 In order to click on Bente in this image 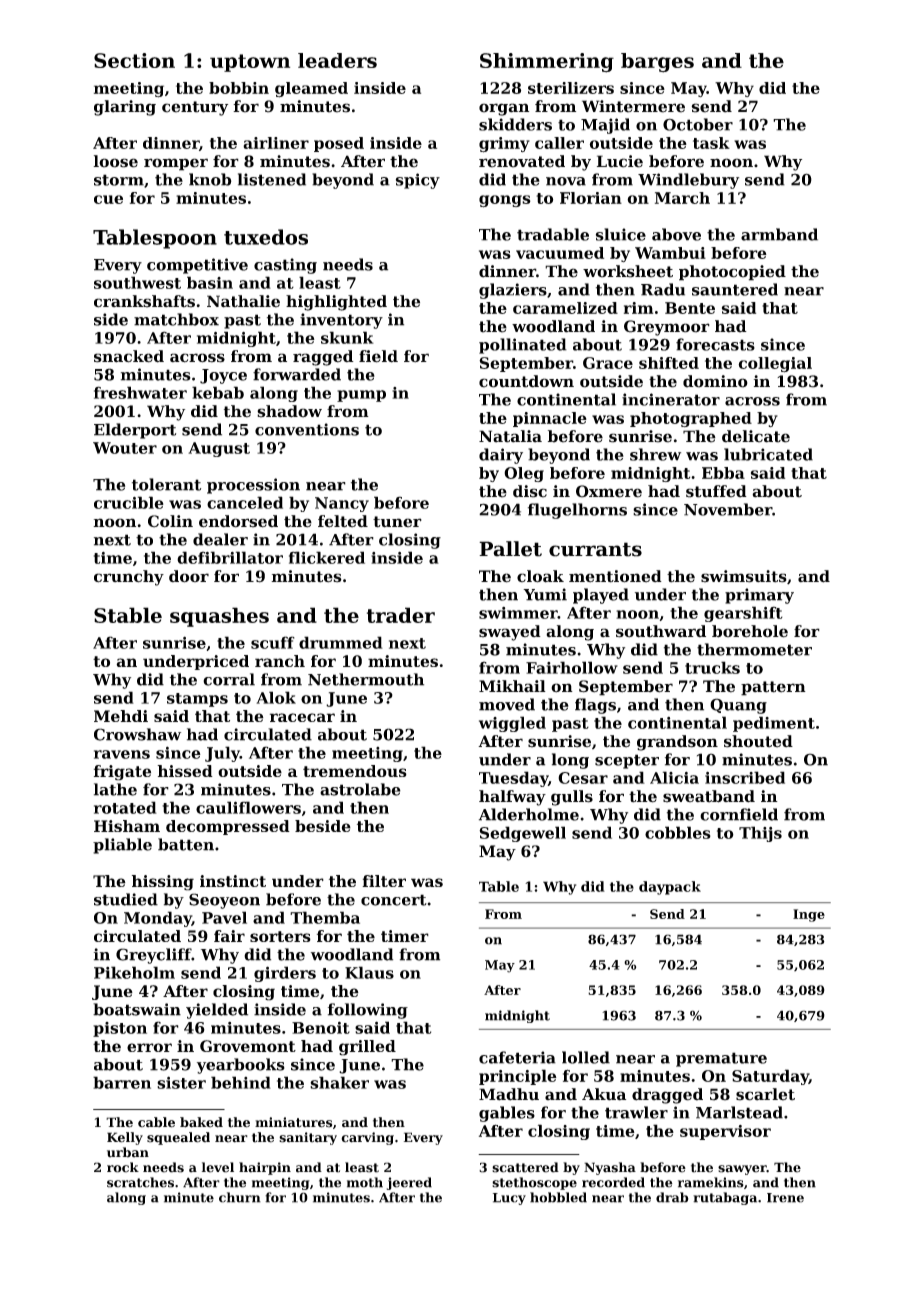, I will do `click(690, 308)`.
